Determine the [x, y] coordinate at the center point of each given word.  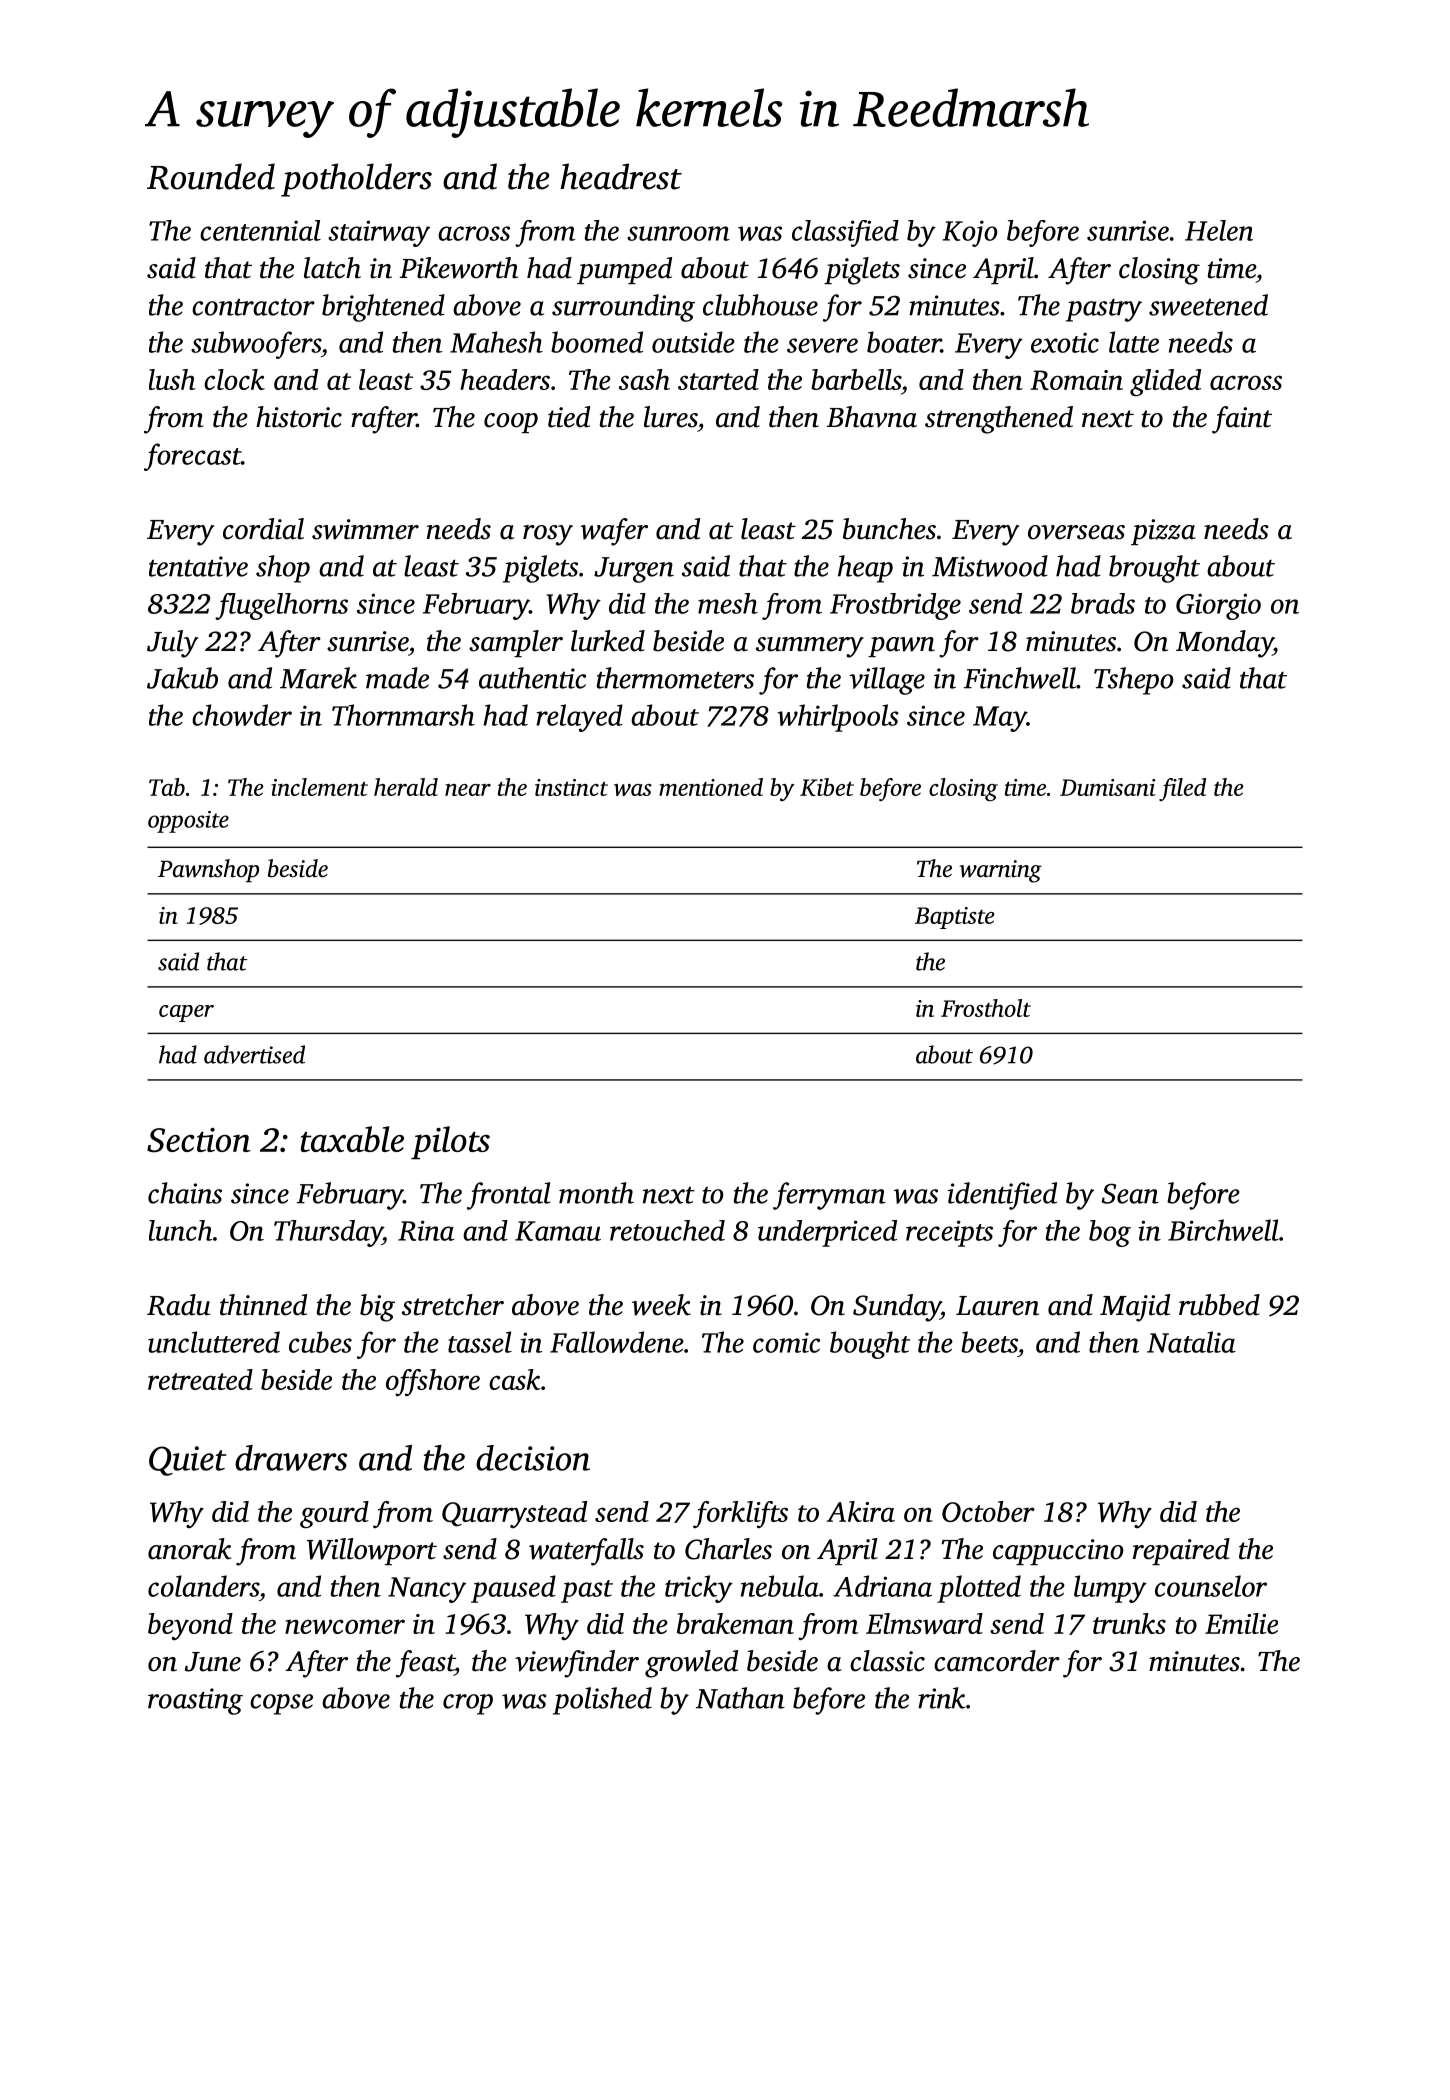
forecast [192, 457]
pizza [1163, 532]
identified [1002, 1196]
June [213, 1662]
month [596, 1193]
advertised [254, 1054]
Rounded [211, 176]
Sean [1130, 1193]
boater [904, 342]
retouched [667, 1230]
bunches [889, 529]
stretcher [453, 1305]
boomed [597, 342]
